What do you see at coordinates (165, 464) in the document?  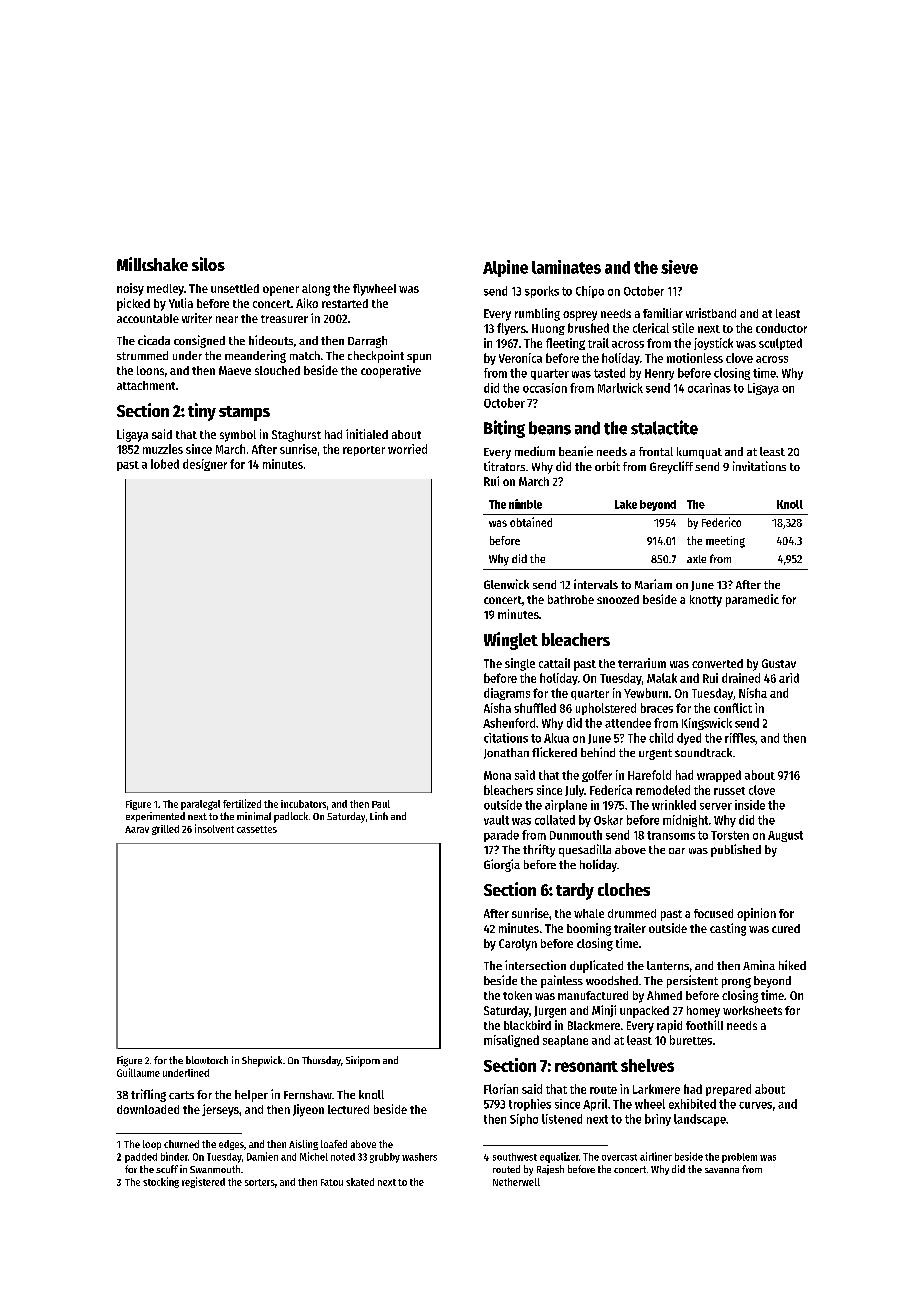 I see `lobed` at bounding box center [165, 464].
